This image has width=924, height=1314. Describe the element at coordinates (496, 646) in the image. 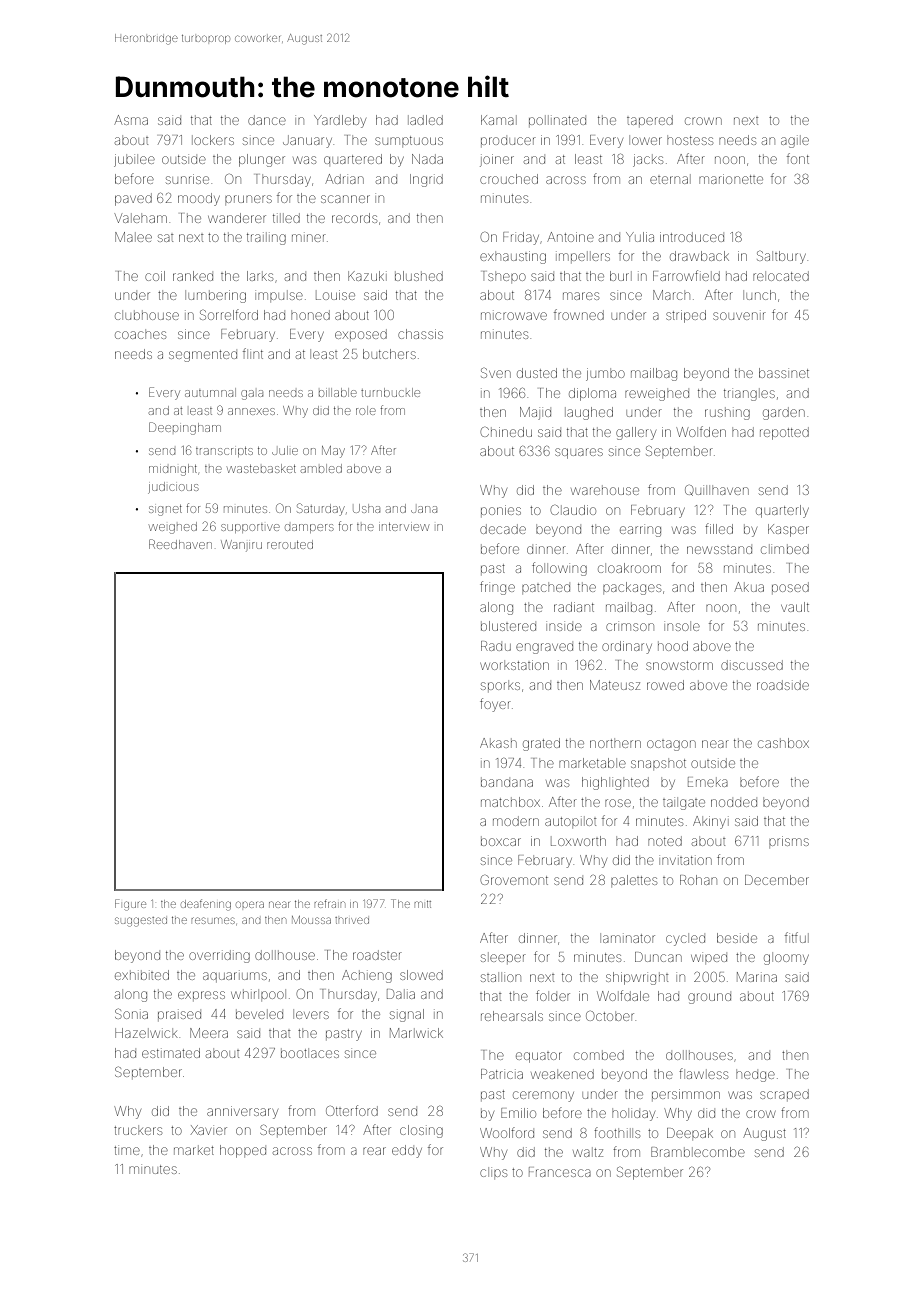

I see `Radu` at that location.
